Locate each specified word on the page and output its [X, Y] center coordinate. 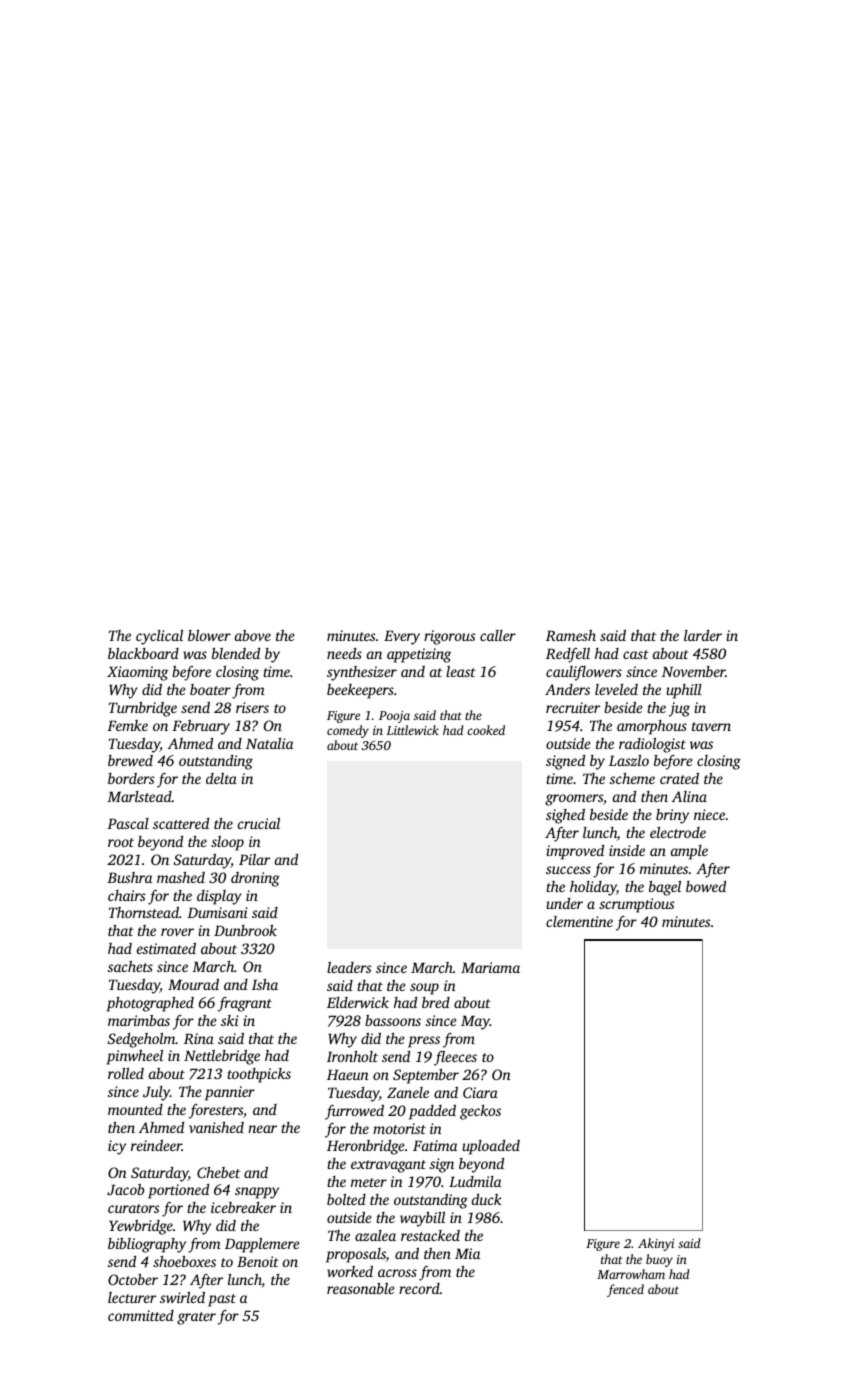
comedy [348, 731]
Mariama [490, 967]
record [419, 1288]
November [694, 671]
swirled [182, 1297]
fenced [625, 1290]
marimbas [139, 1020]
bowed [706, 886]
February [201, 727]
